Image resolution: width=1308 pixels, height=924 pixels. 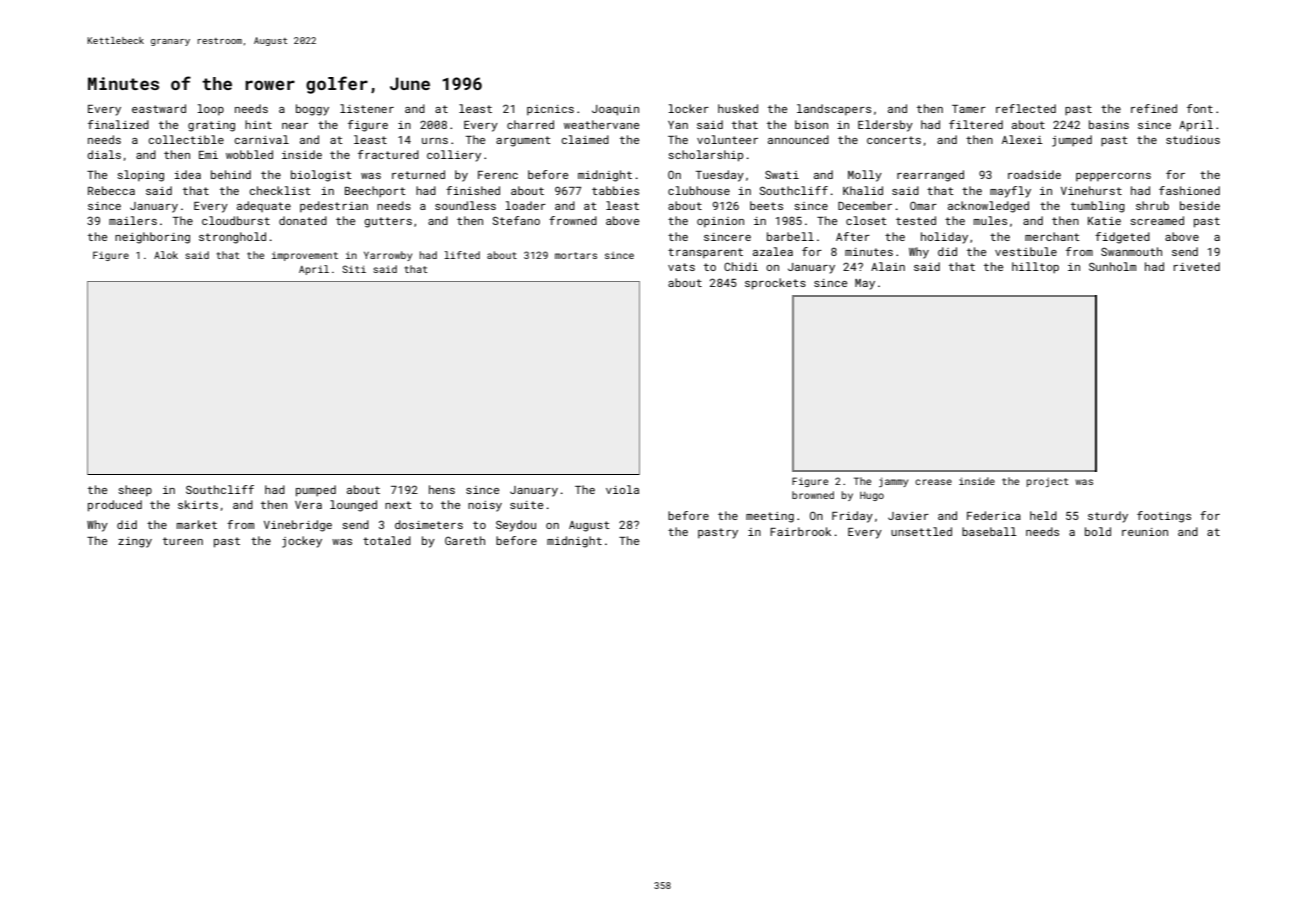 What do you see at coordinates (1197, 266) in the screenshot?
I see `riveted` at bounding box center [1197, 266].
